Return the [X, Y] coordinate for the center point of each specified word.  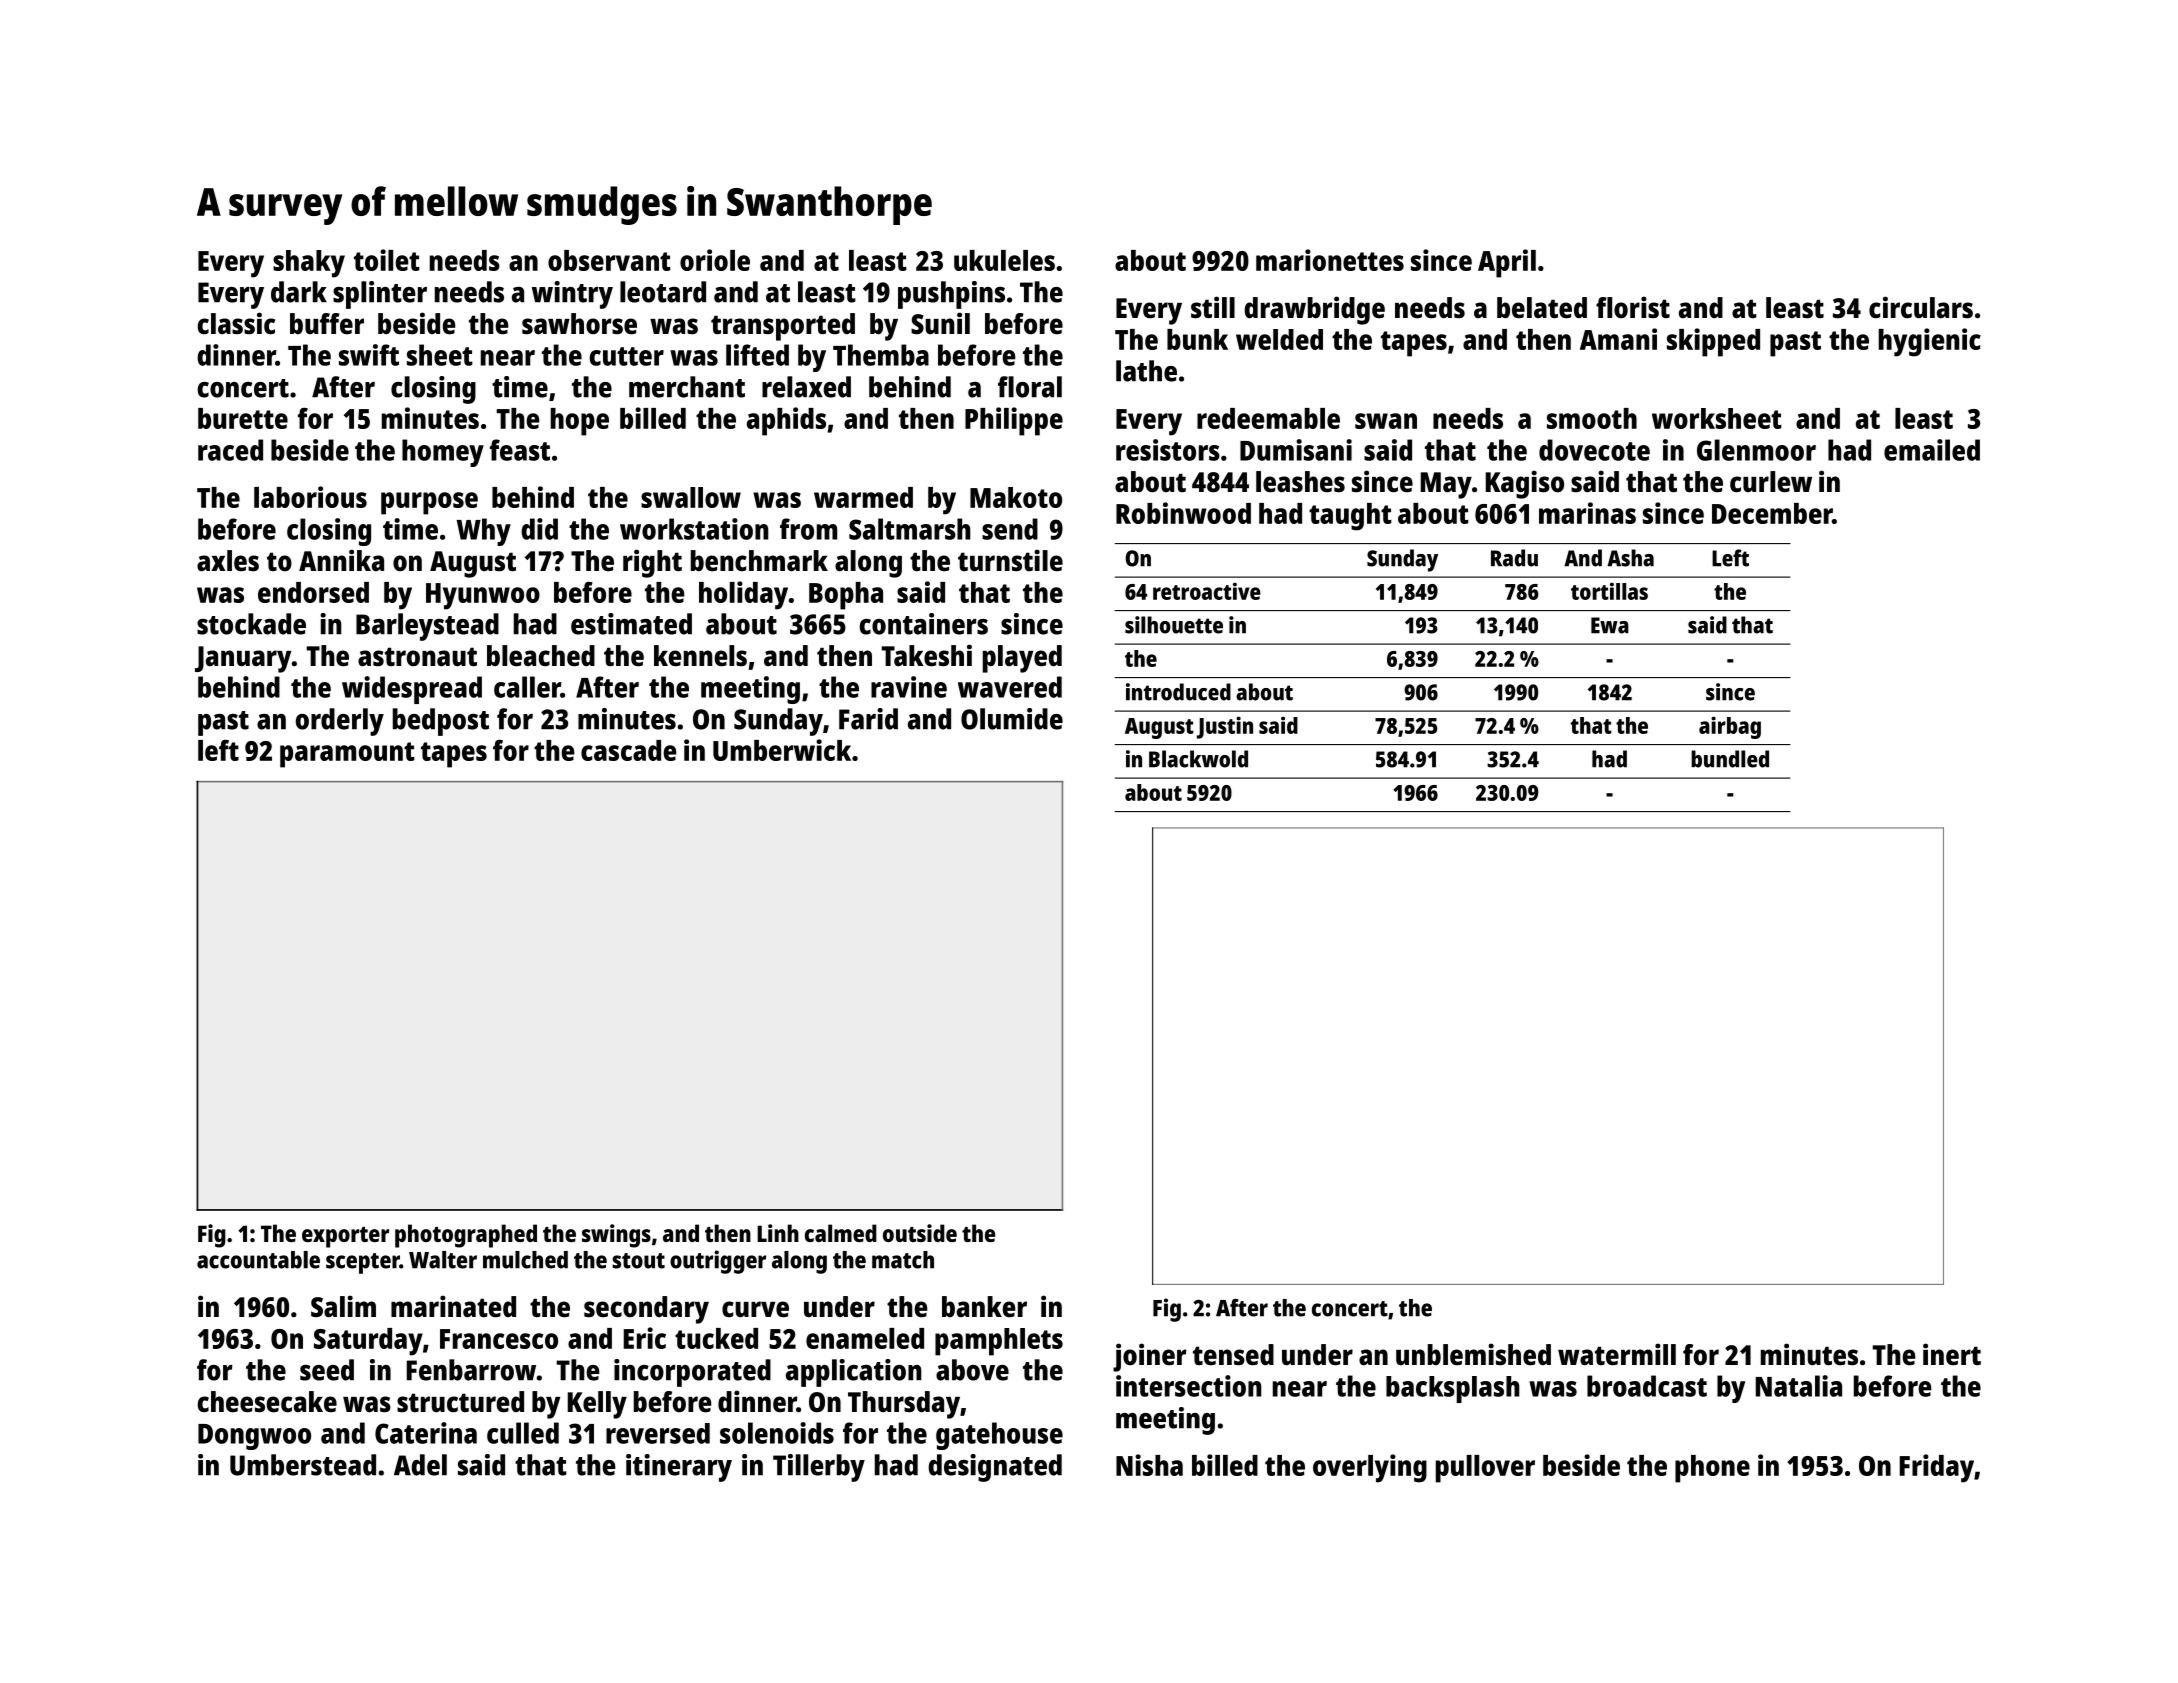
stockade [251, 624]
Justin [1225, 727]
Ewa [1610, 625]
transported [783, 327]
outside [920, 1233]
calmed [841, 1233]
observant [609, 260]
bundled [1730, 759]
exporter [345, 1237]
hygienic [1930, 342]
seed [327, 1370]
